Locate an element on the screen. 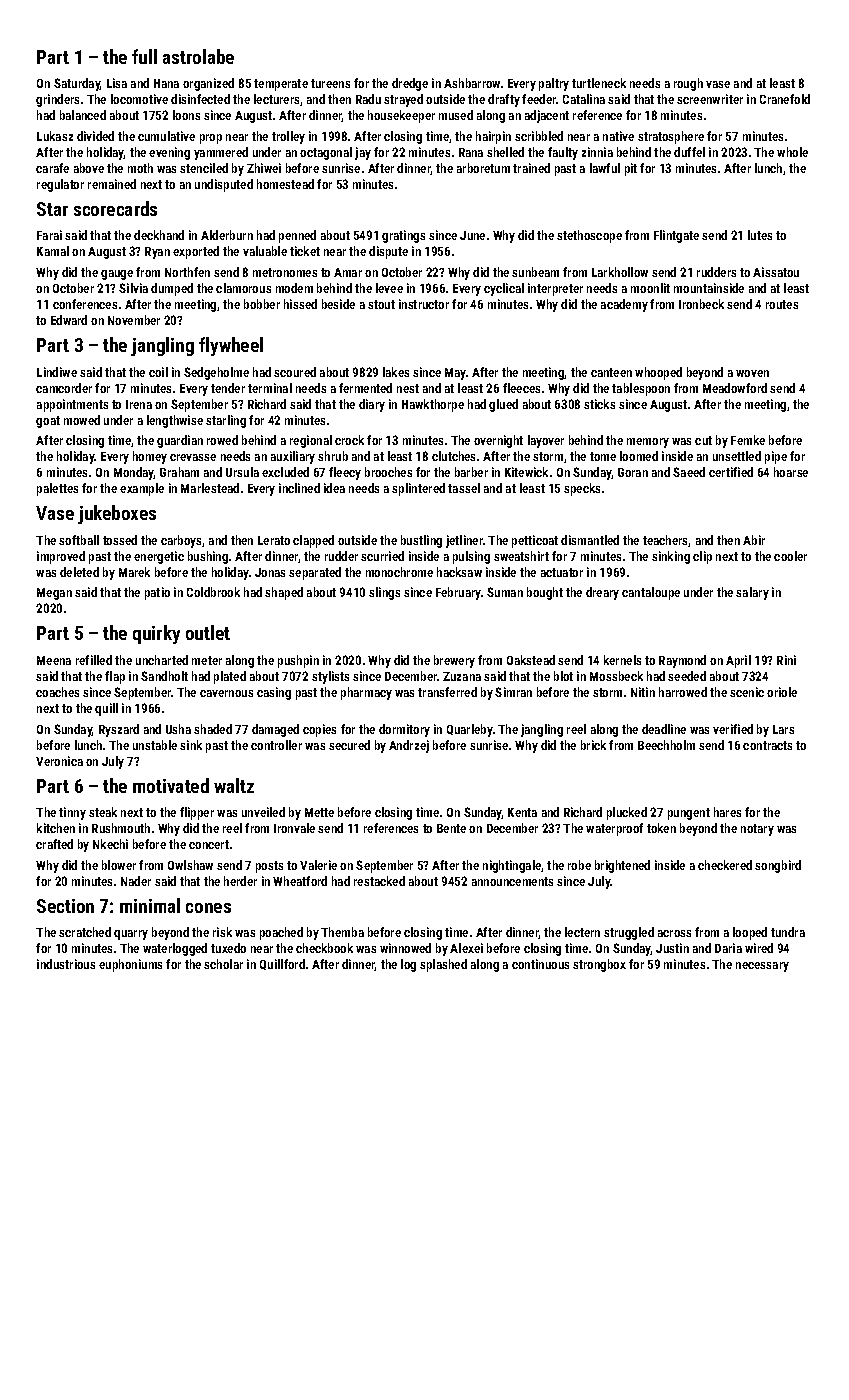 The height and width of the screenshot is (1400, 849). pipe is located at coordinates (776, 457).
